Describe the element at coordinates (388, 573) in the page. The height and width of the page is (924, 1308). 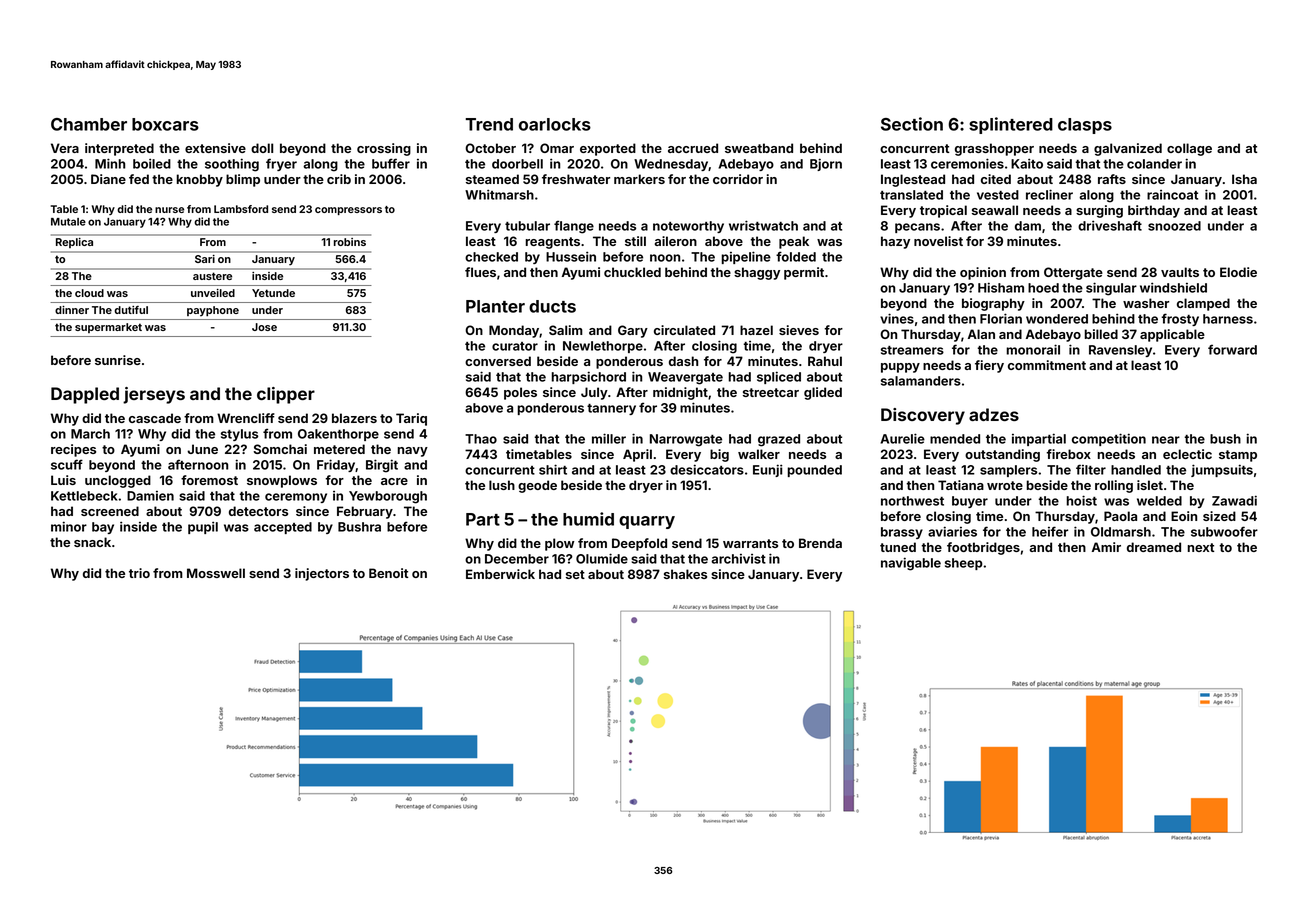
I see `Benoit` at that location.
